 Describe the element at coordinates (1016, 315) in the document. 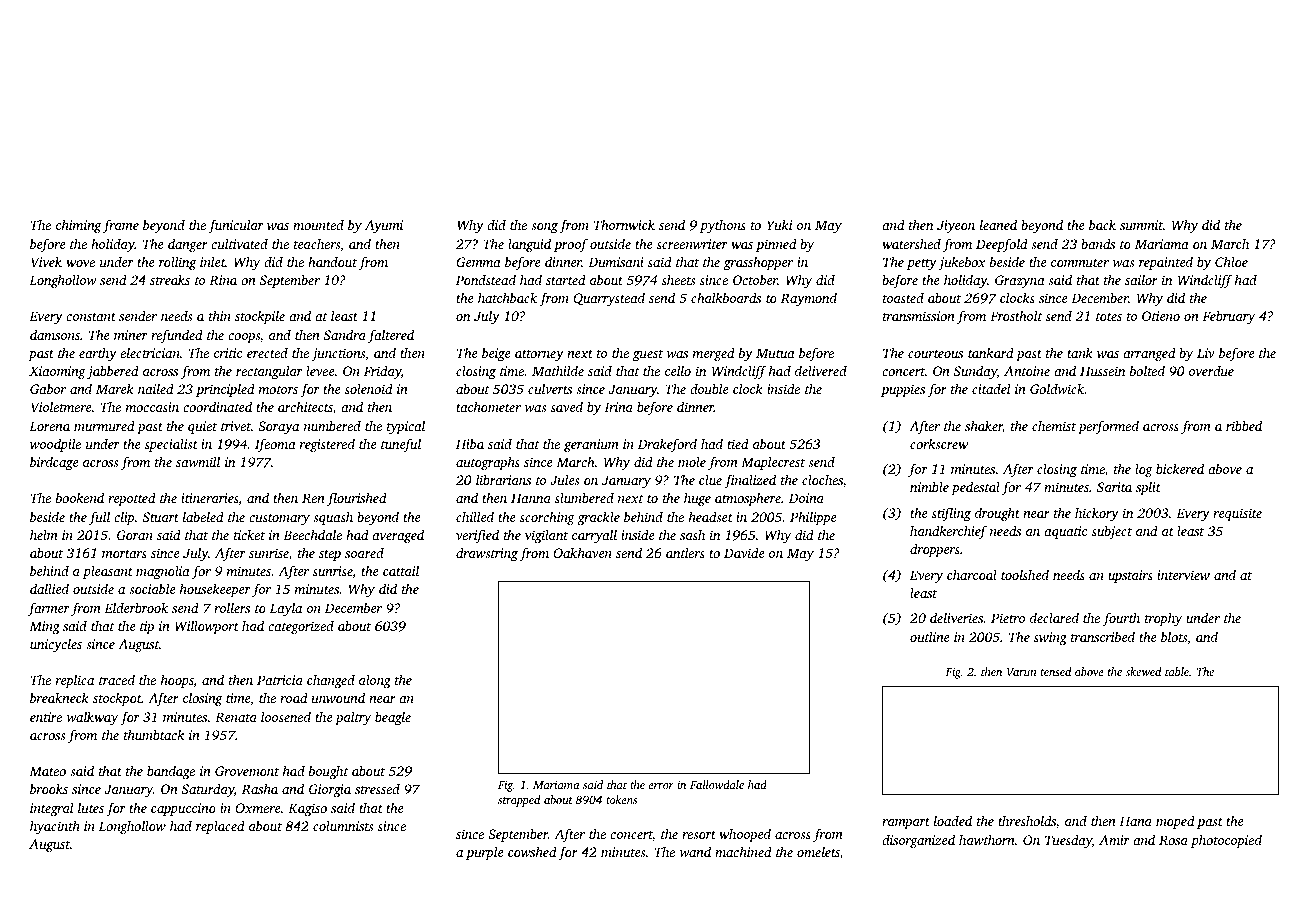

I see `Frostholt` at that location.
